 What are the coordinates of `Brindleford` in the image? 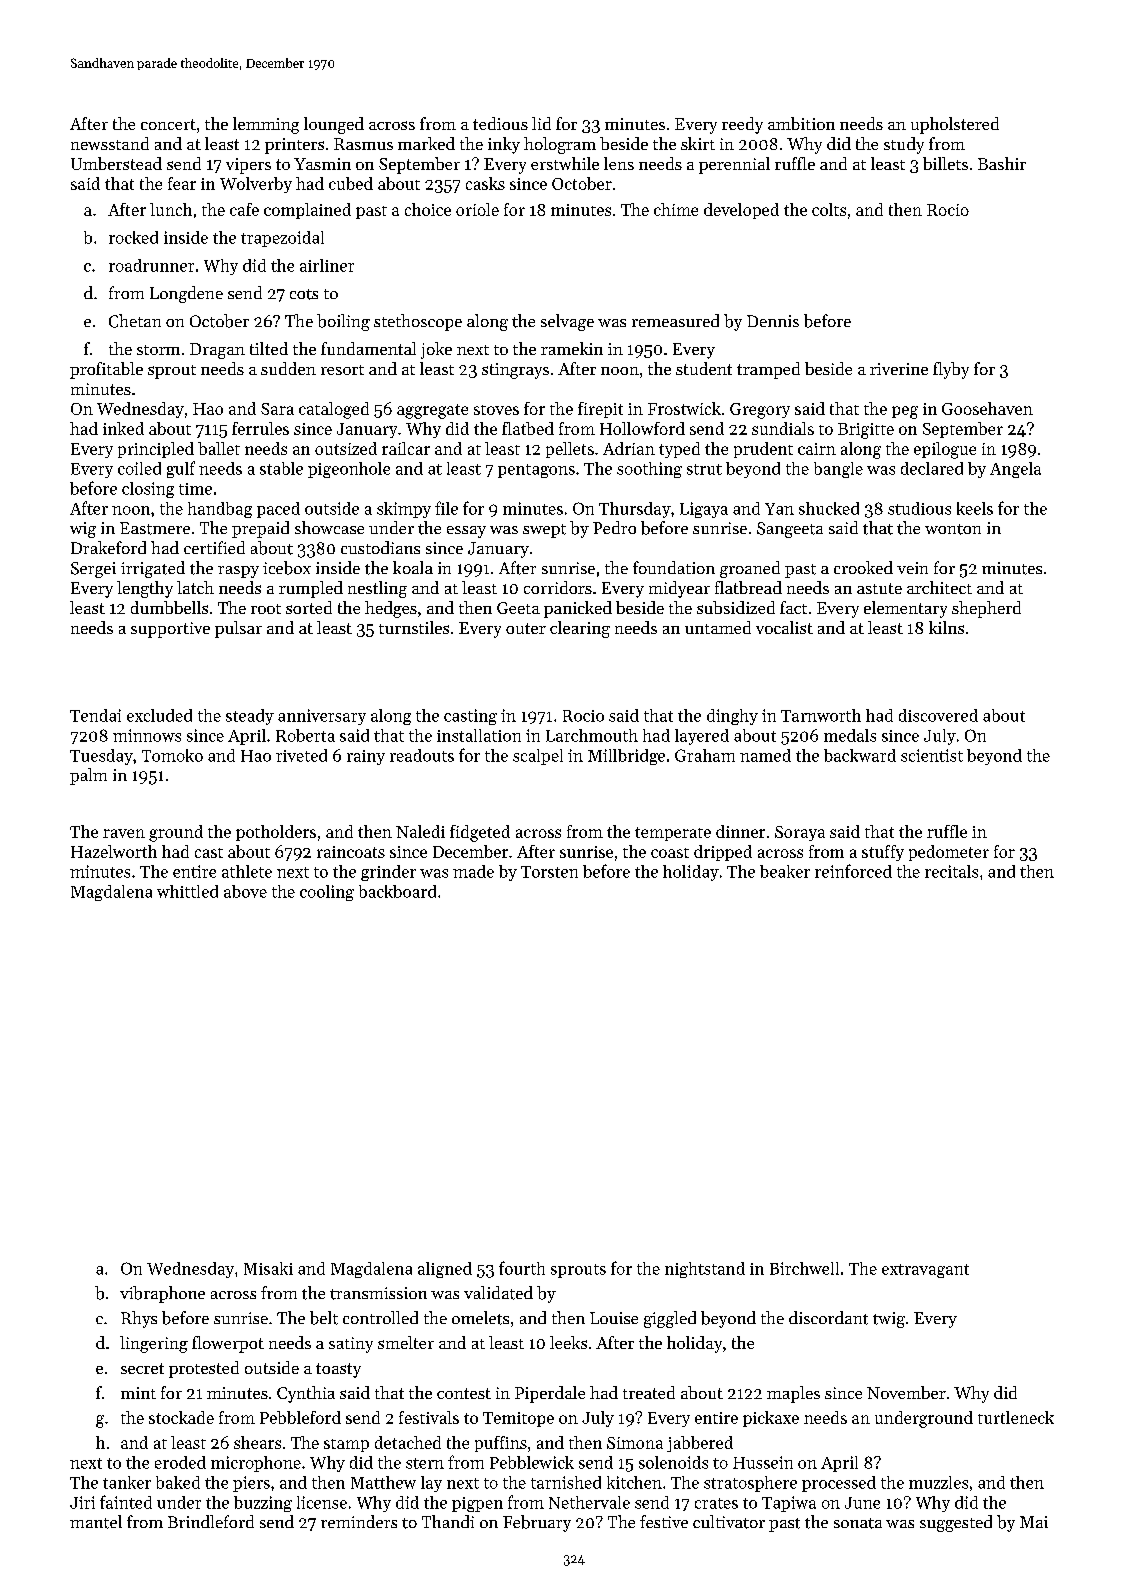 It's located at (211, 1521).
